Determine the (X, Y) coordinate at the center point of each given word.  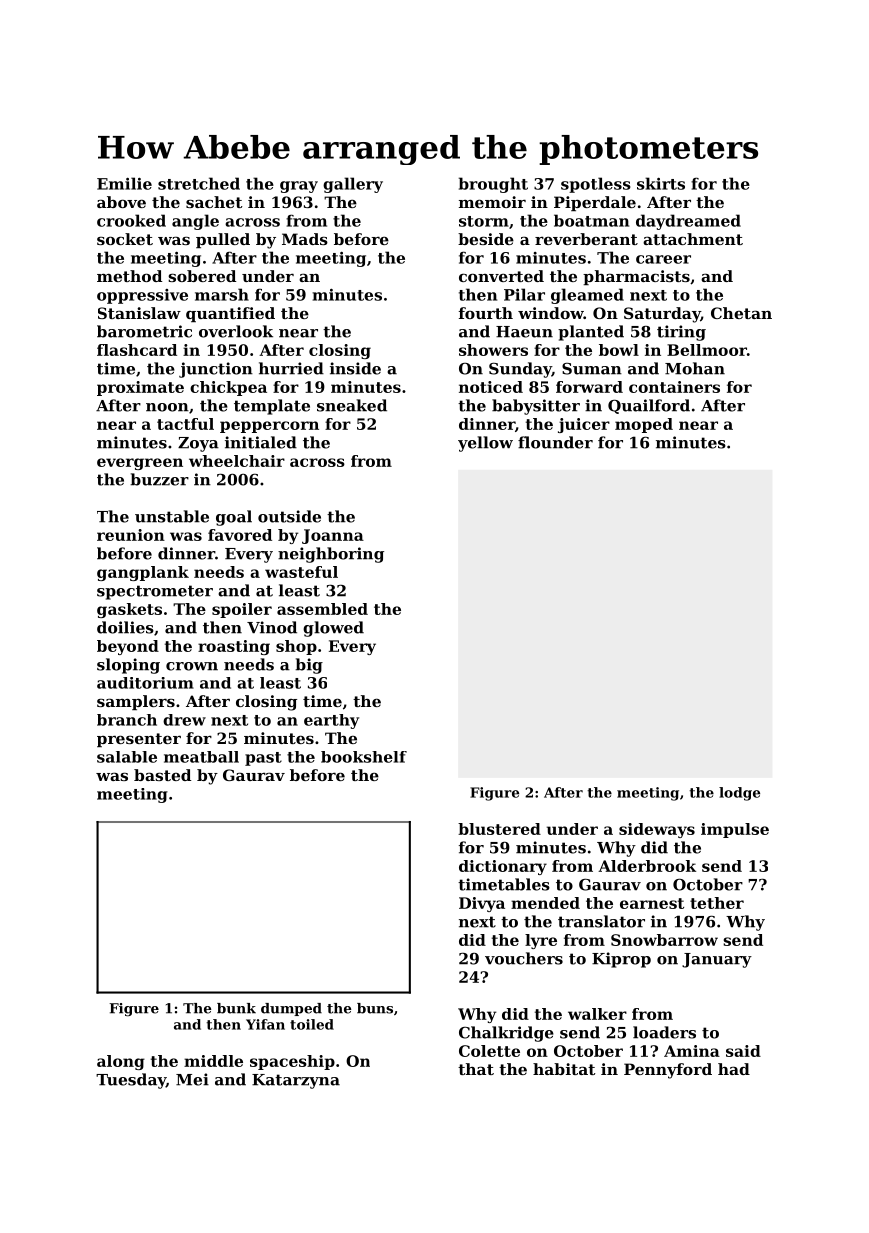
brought (493, 185)
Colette (489, 1051)
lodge (739, 794)
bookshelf (364, 757)
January (717, 960)
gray (299, 187)
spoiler (242, 610)
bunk (236, 1008)
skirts (661, 183)
